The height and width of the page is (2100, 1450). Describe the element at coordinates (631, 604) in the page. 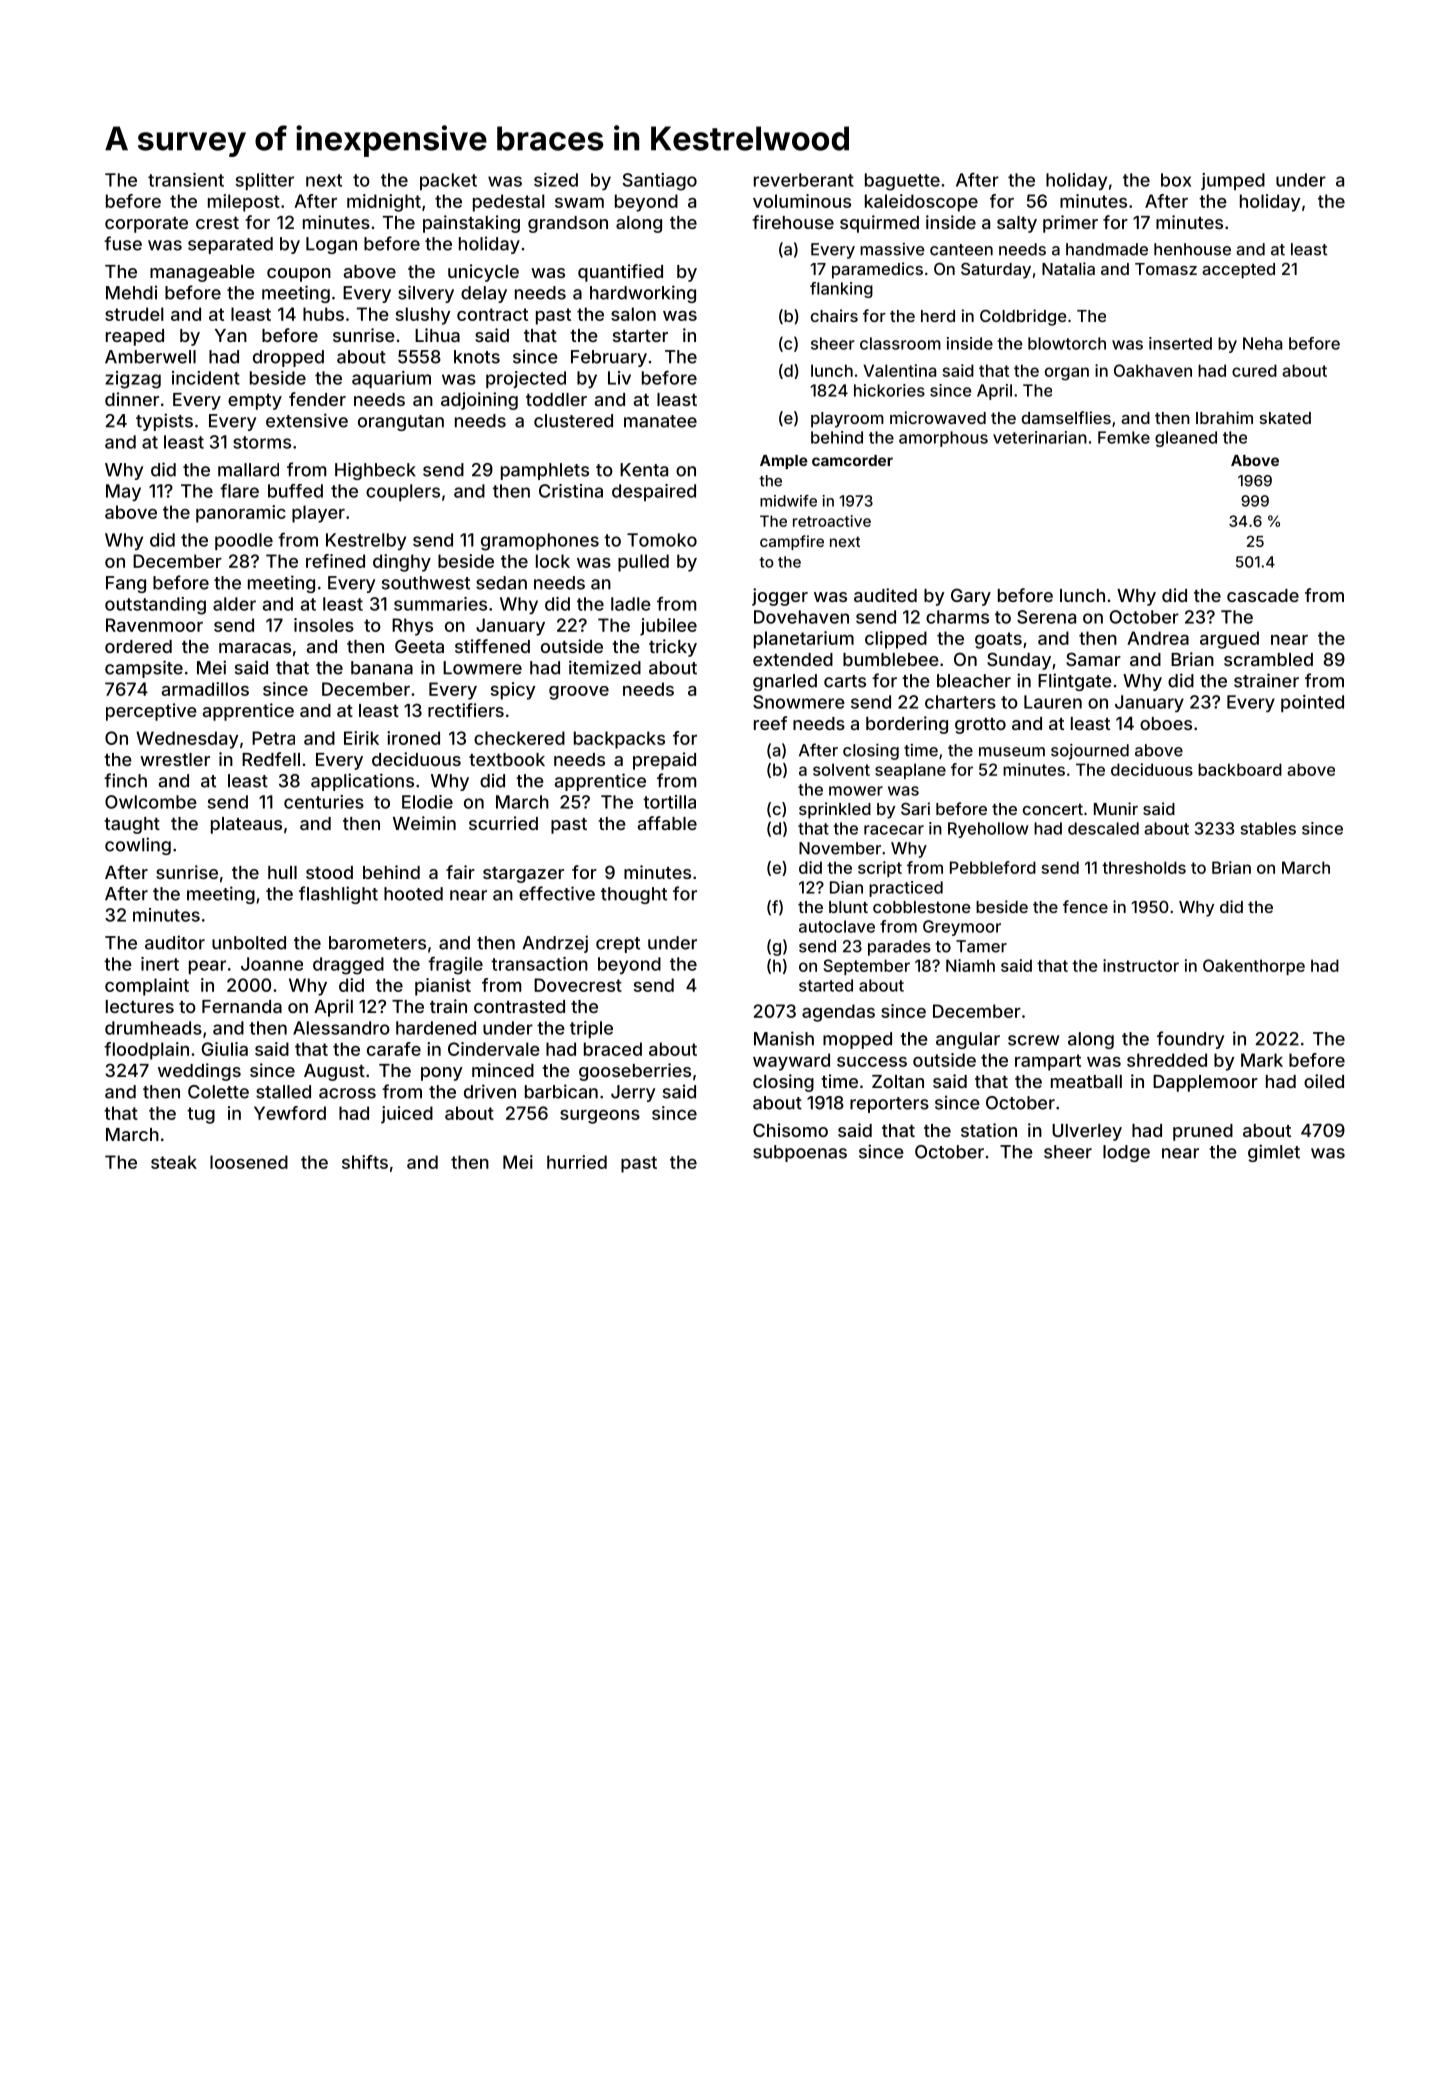

I see `ladle` at that location.
